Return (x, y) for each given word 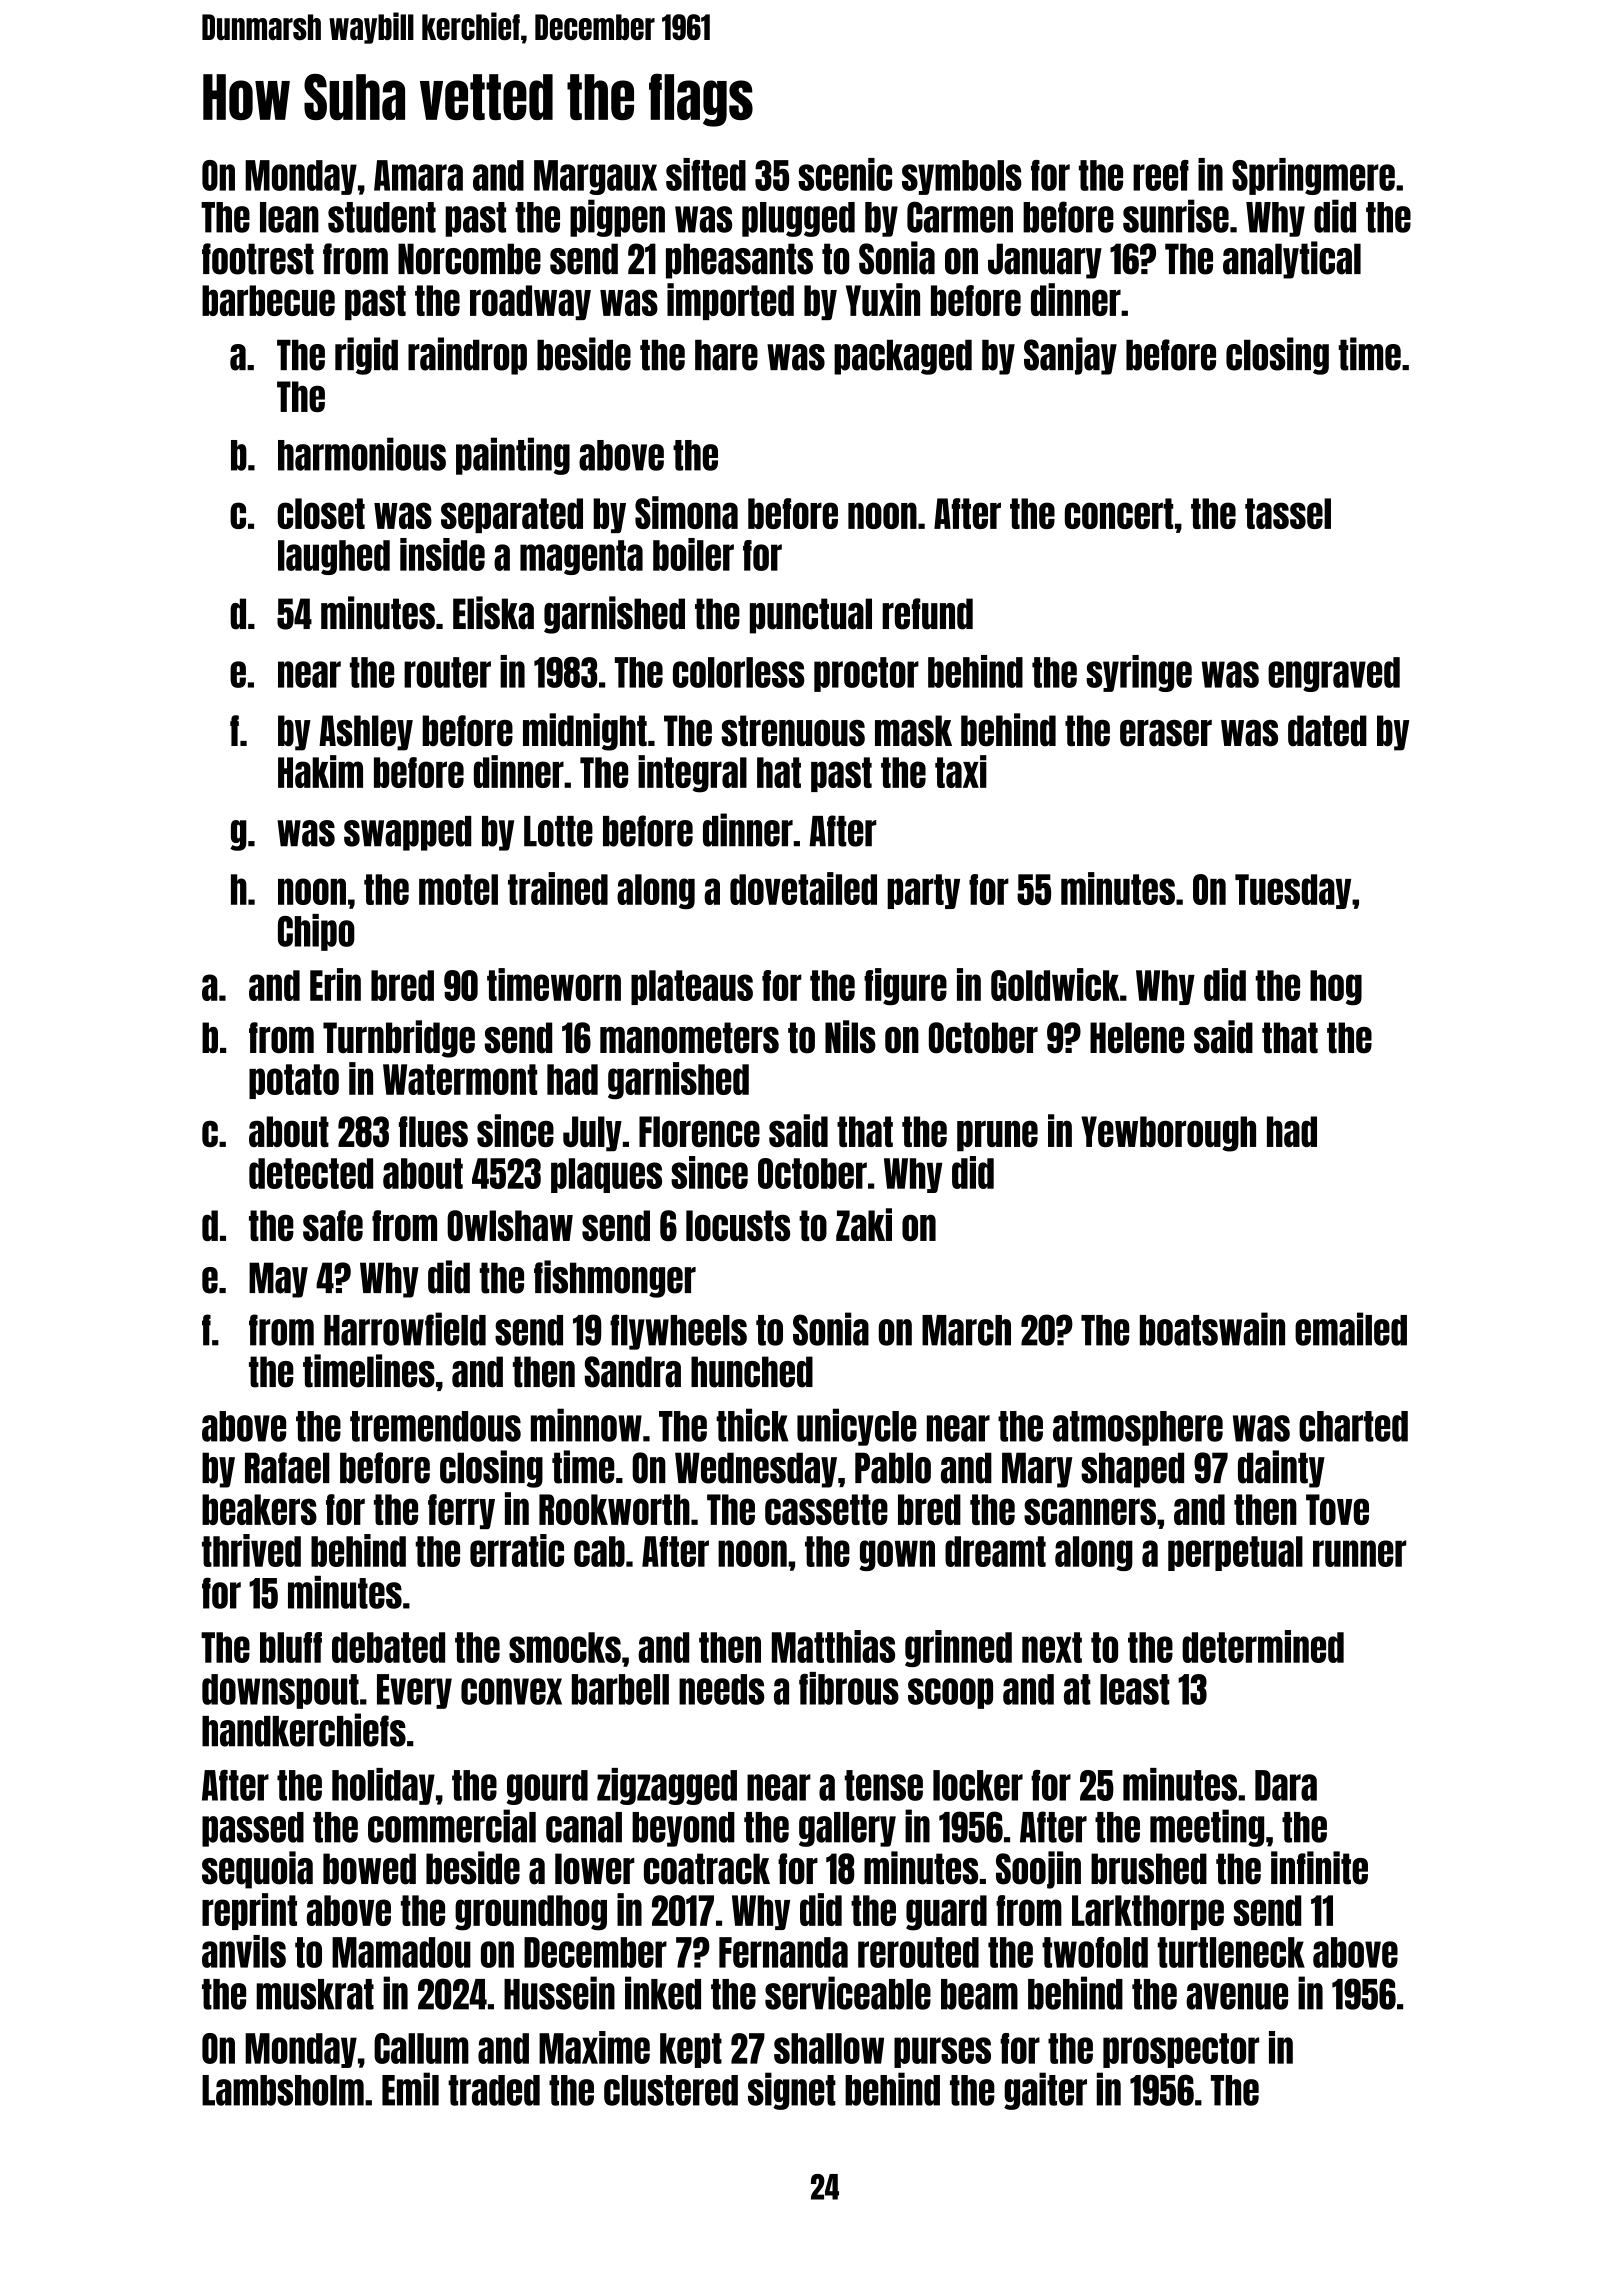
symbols (962, 177)
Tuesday (1293, 891)
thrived (251, 1550)
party (923, 891)
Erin (335, 984)
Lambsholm (283, 2090)
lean (289, 217)
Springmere (1313, 176)
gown (897, 1555)
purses (942, 2052)
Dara (1286, 1785)
